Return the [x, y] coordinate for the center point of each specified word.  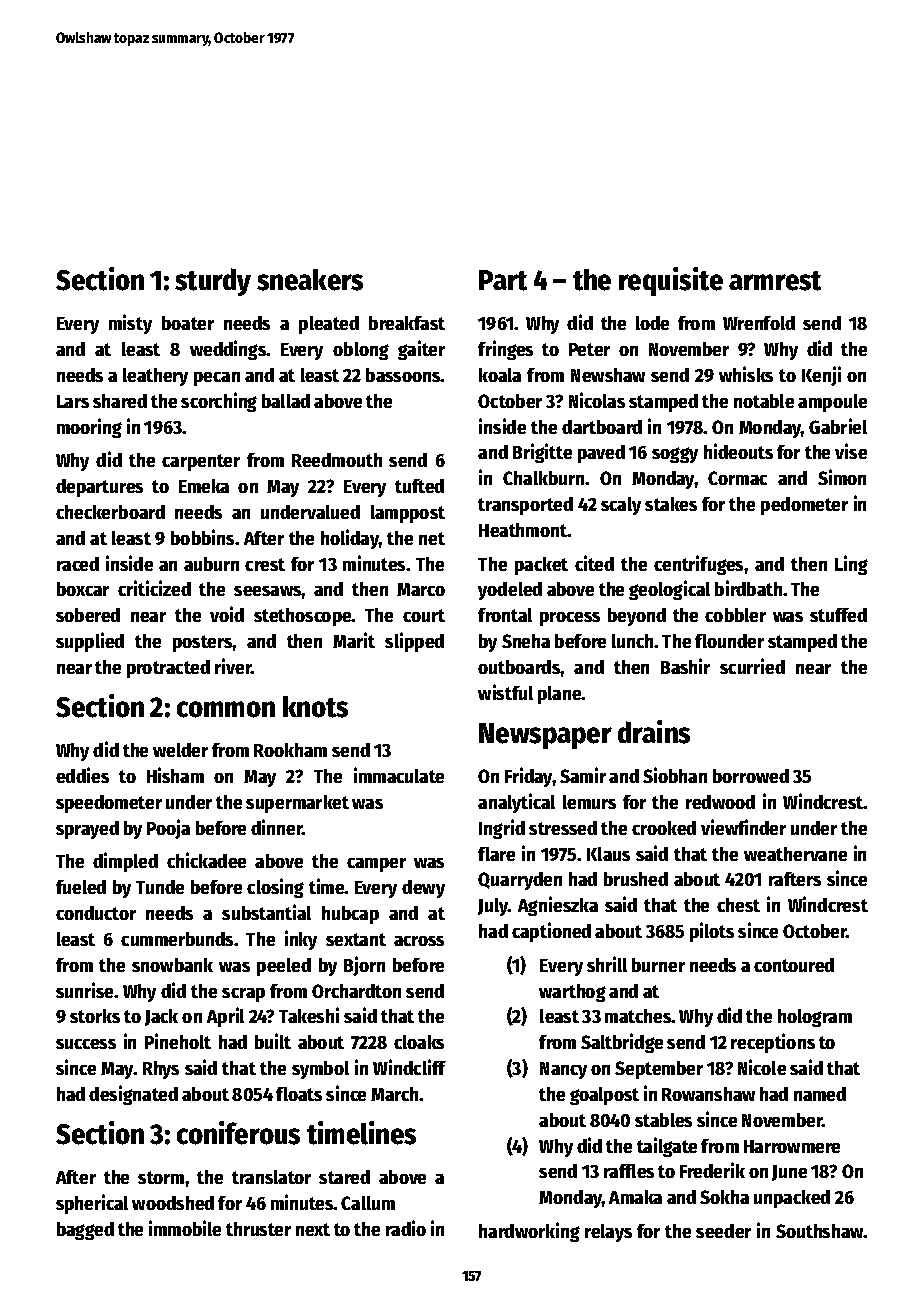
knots [315, 707]
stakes [671, 504]
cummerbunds [177, 939]
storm [161, 1177]
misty [130, 324]
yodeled [510, 591]
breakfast [407, 323]
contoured [794, 965]
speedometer [109, 804]
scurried [752, 666]
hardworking [529, 1232]
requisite [671, 281]
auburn [211, 564]
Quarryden [520, 881]
